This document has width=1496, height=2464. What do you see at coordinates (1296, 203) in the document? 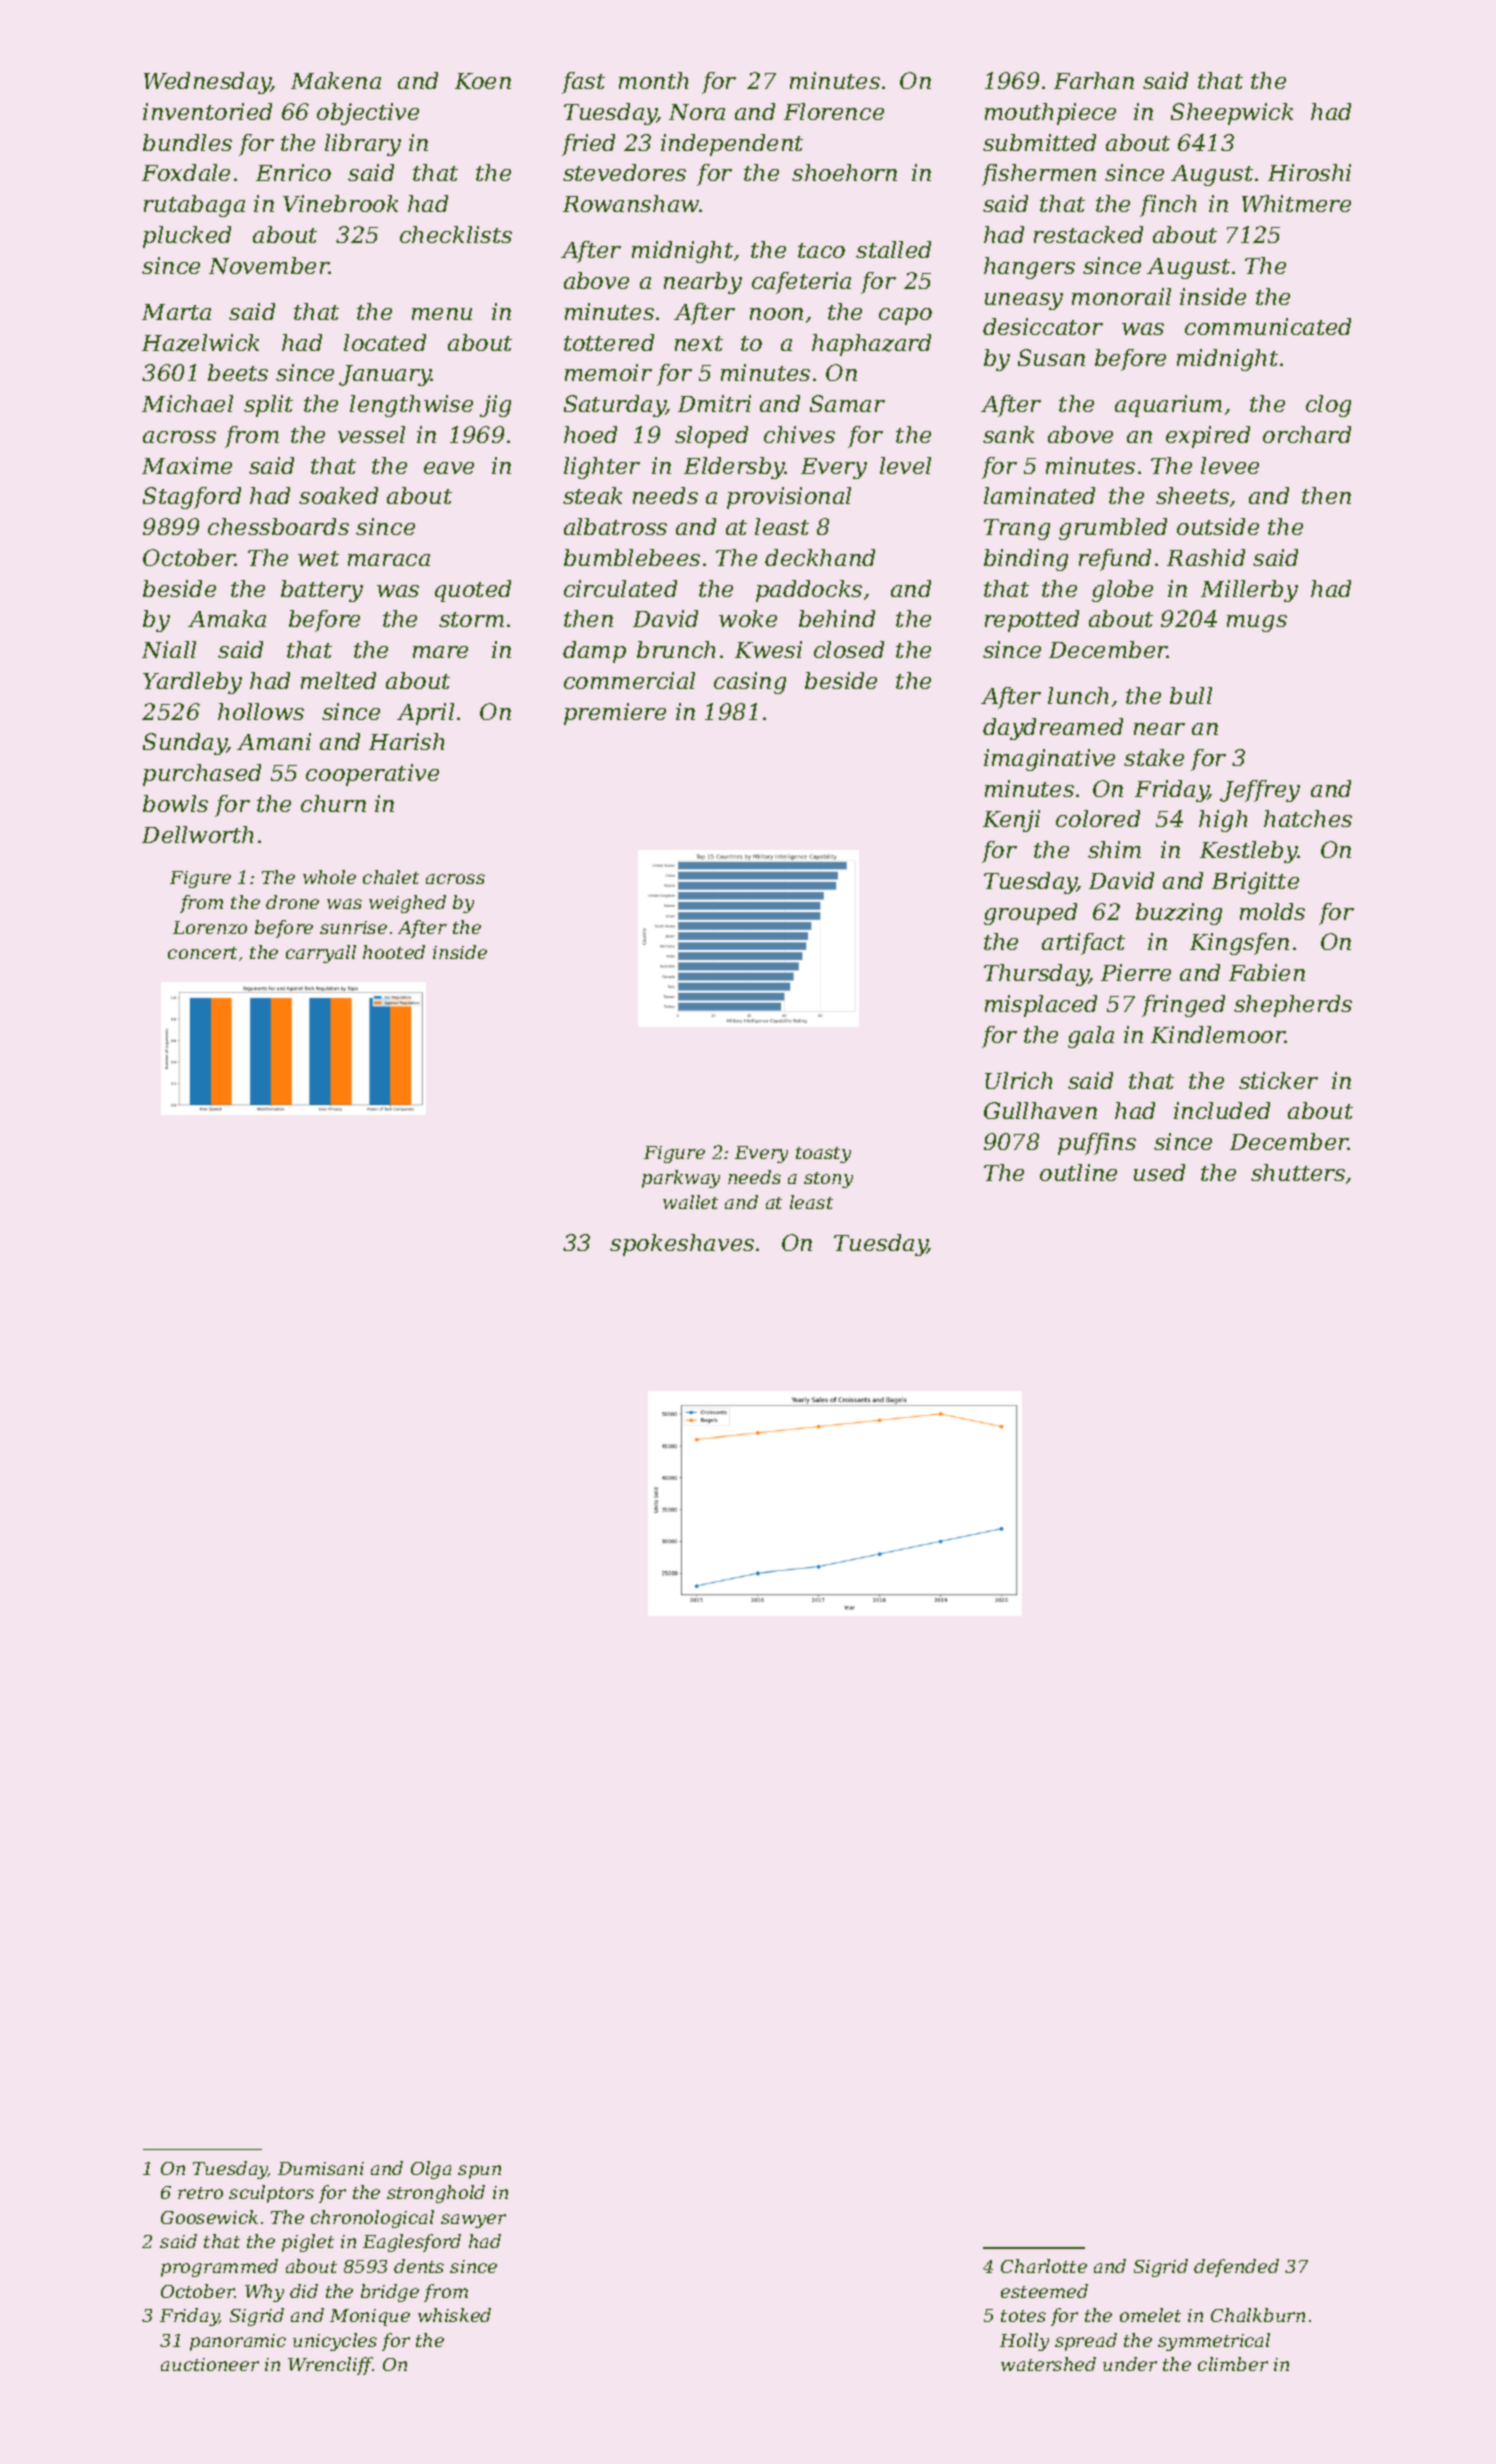
I see `Whitmere` at bounding box center [1296, 203].
